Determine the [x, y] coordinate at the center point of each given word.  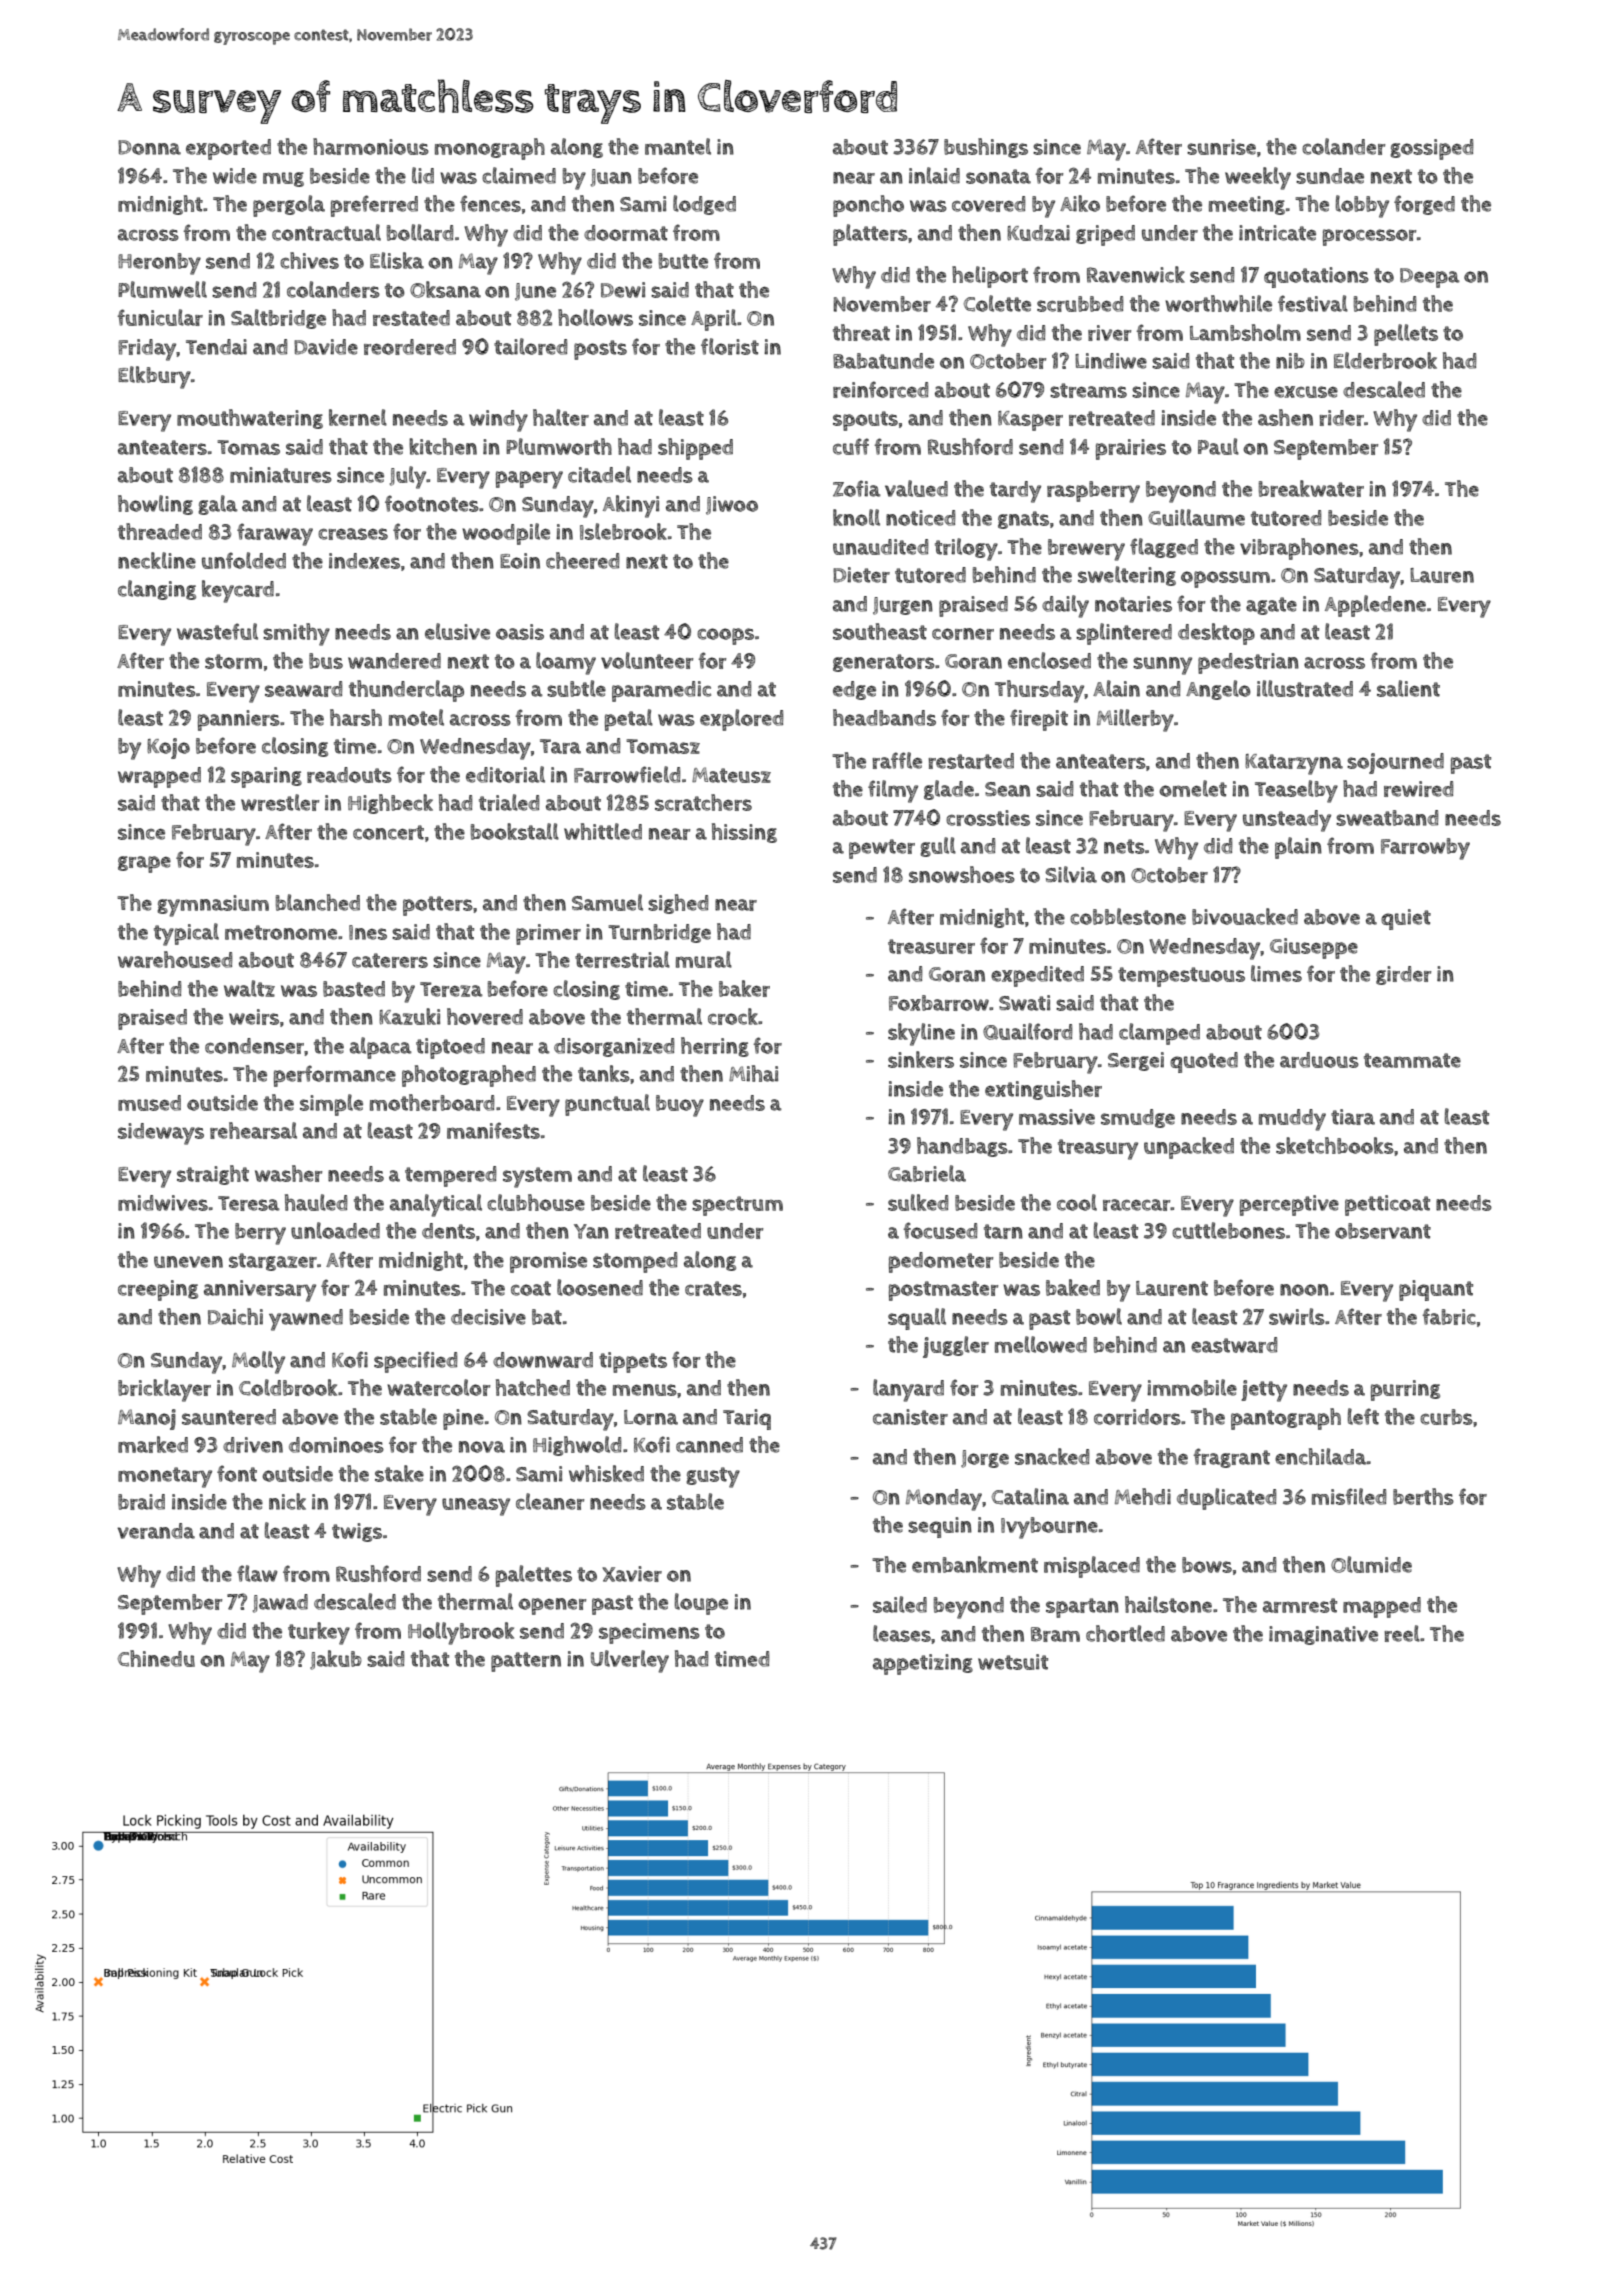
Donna [149, 147]
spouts [865, 421]
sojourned [1395, 763]
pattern [526, 1662]
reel [1402, 1633]
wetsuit [1013, 1662]
